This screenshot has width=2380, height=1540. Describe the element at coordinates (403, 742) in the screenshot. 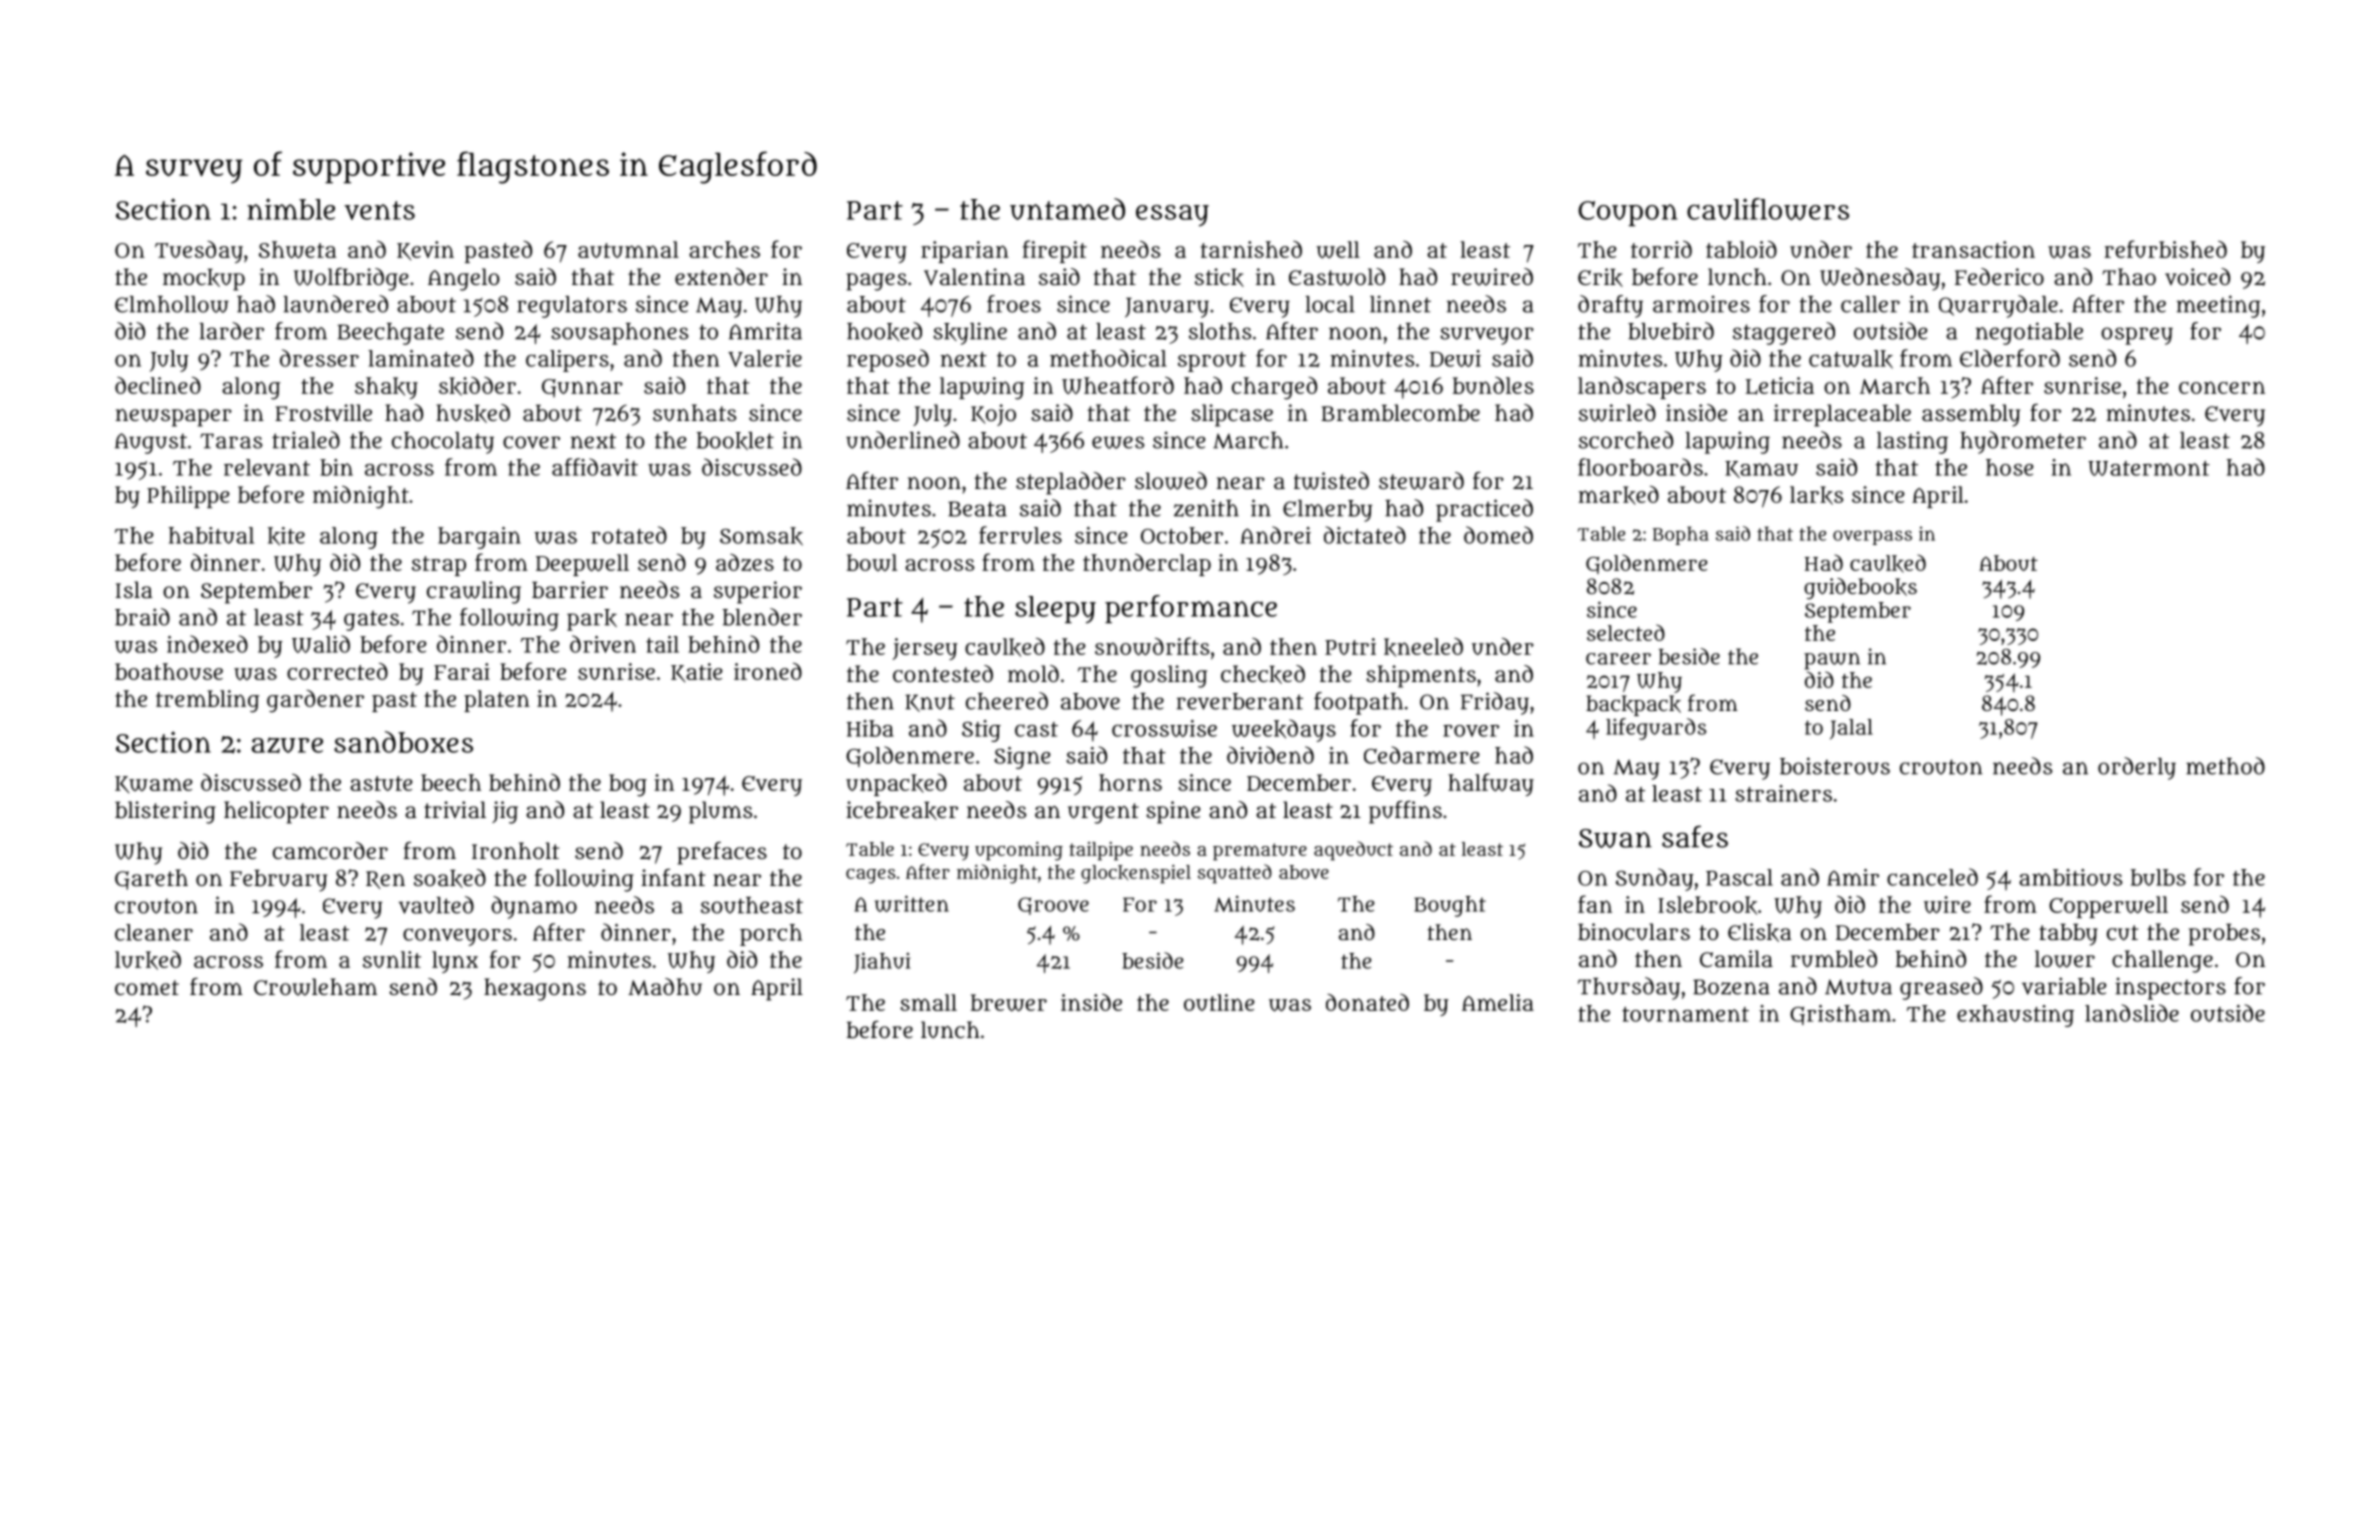

I see `sandboxes` at that location.
